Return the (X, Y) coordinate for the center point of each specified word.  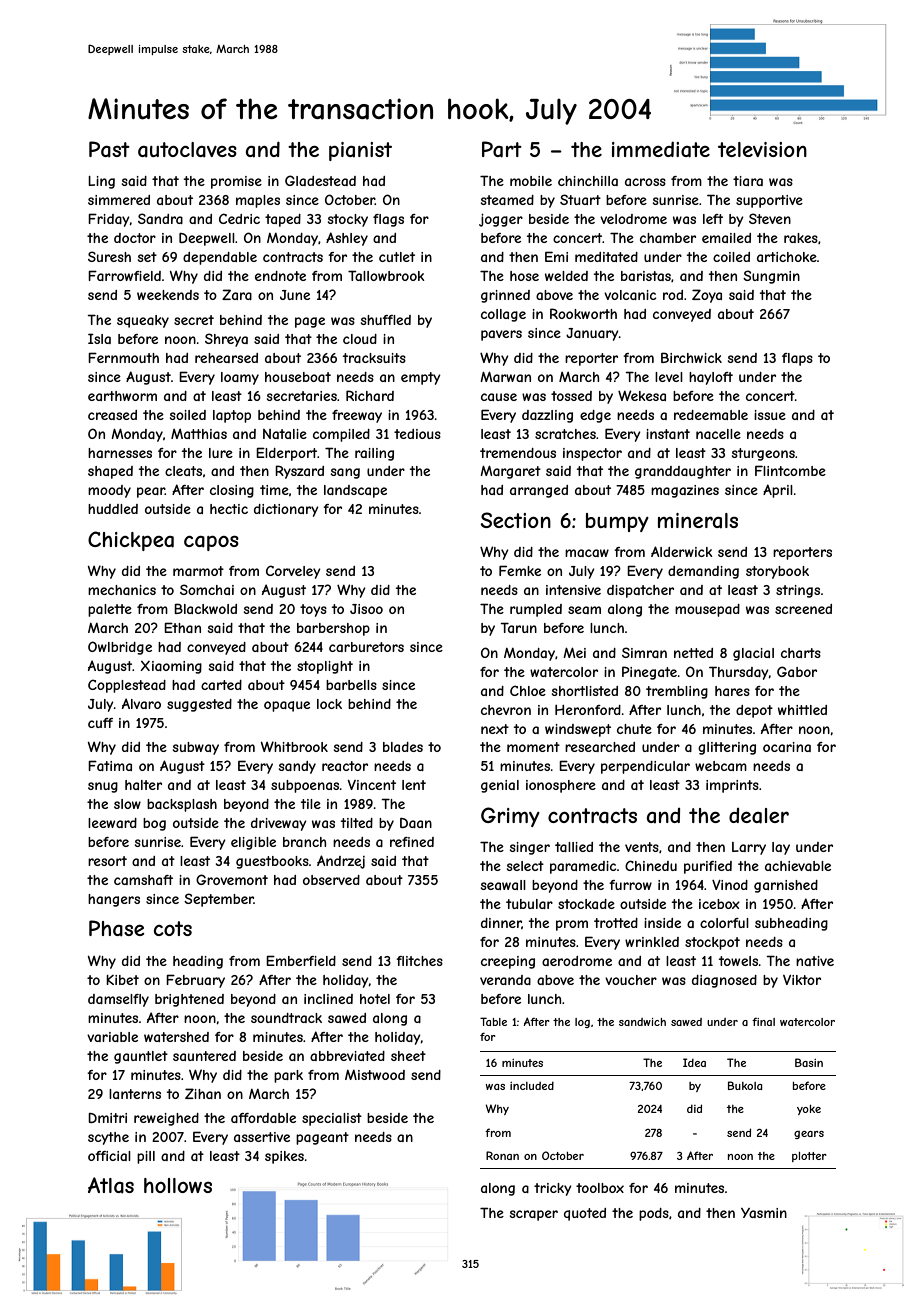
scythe (108, 1138)
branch (305, 842)
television (762, 149)
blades (403, 747)
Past (109, 149)
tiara (748, 181)
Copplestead (127, 686)
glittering (727, 748)
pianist (360, 151)
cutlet (397, 257)
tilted (357, 823)
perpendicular (645, 767)
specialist (332, 1119)
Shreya (226, 340)
